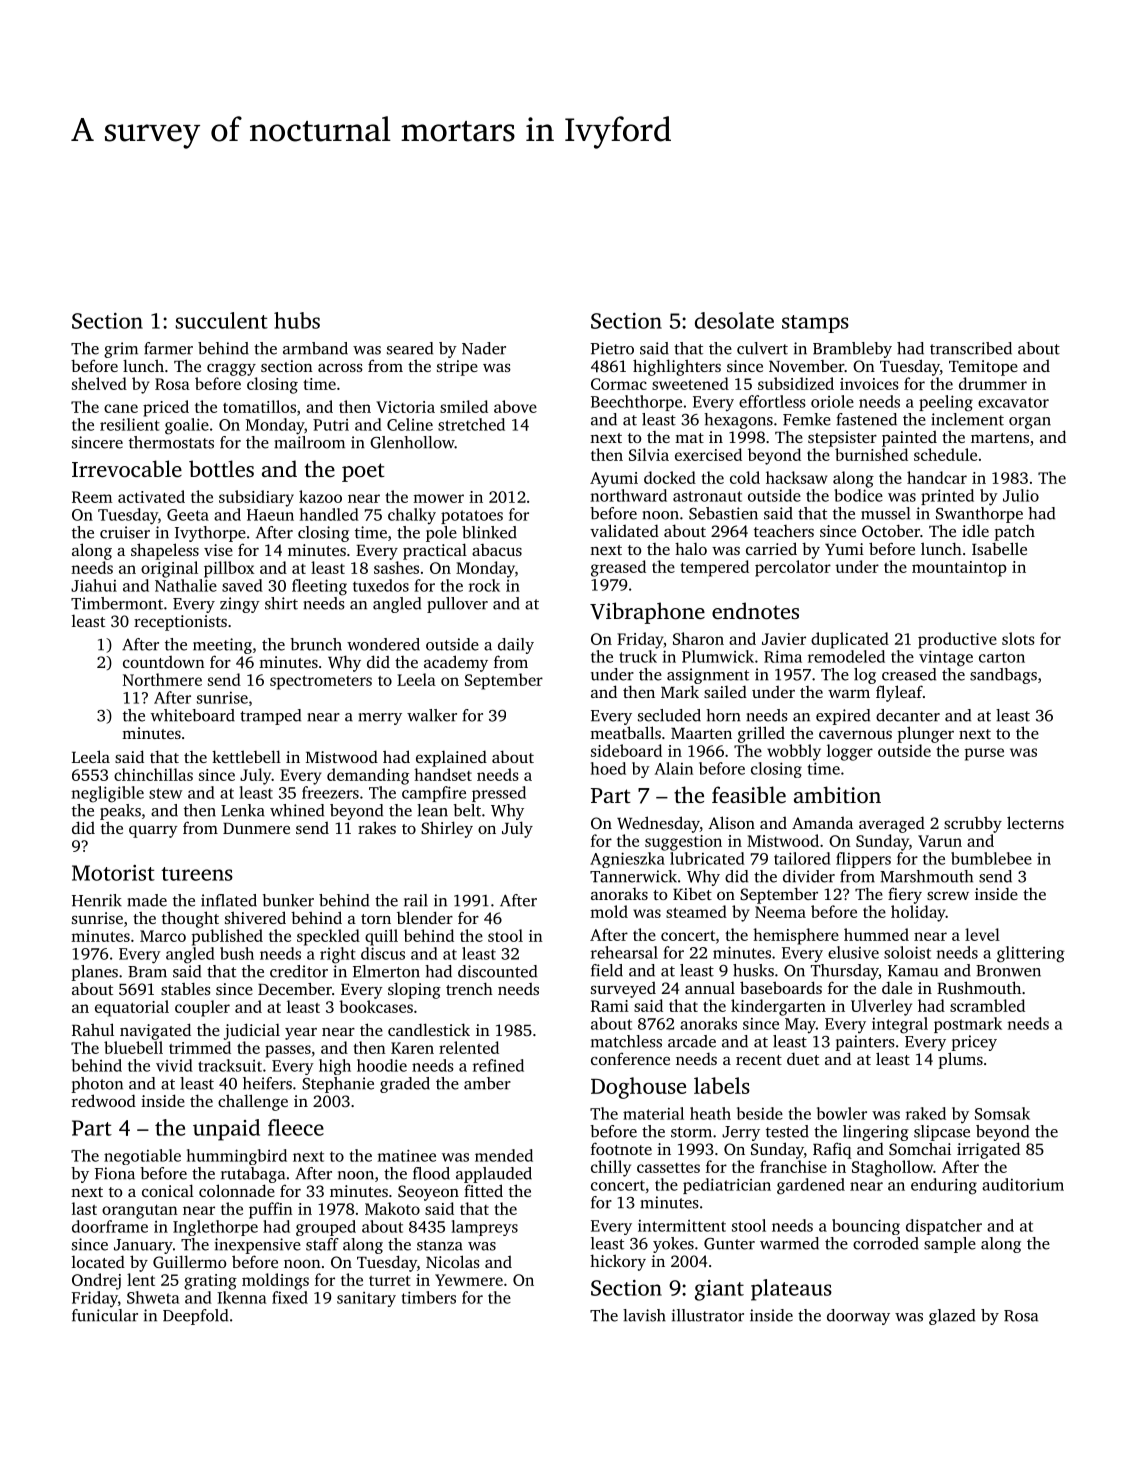  What do you see at coordinates (127, 468) in the document?
I see `Irrevocable` at bounding box center [127, 468].
